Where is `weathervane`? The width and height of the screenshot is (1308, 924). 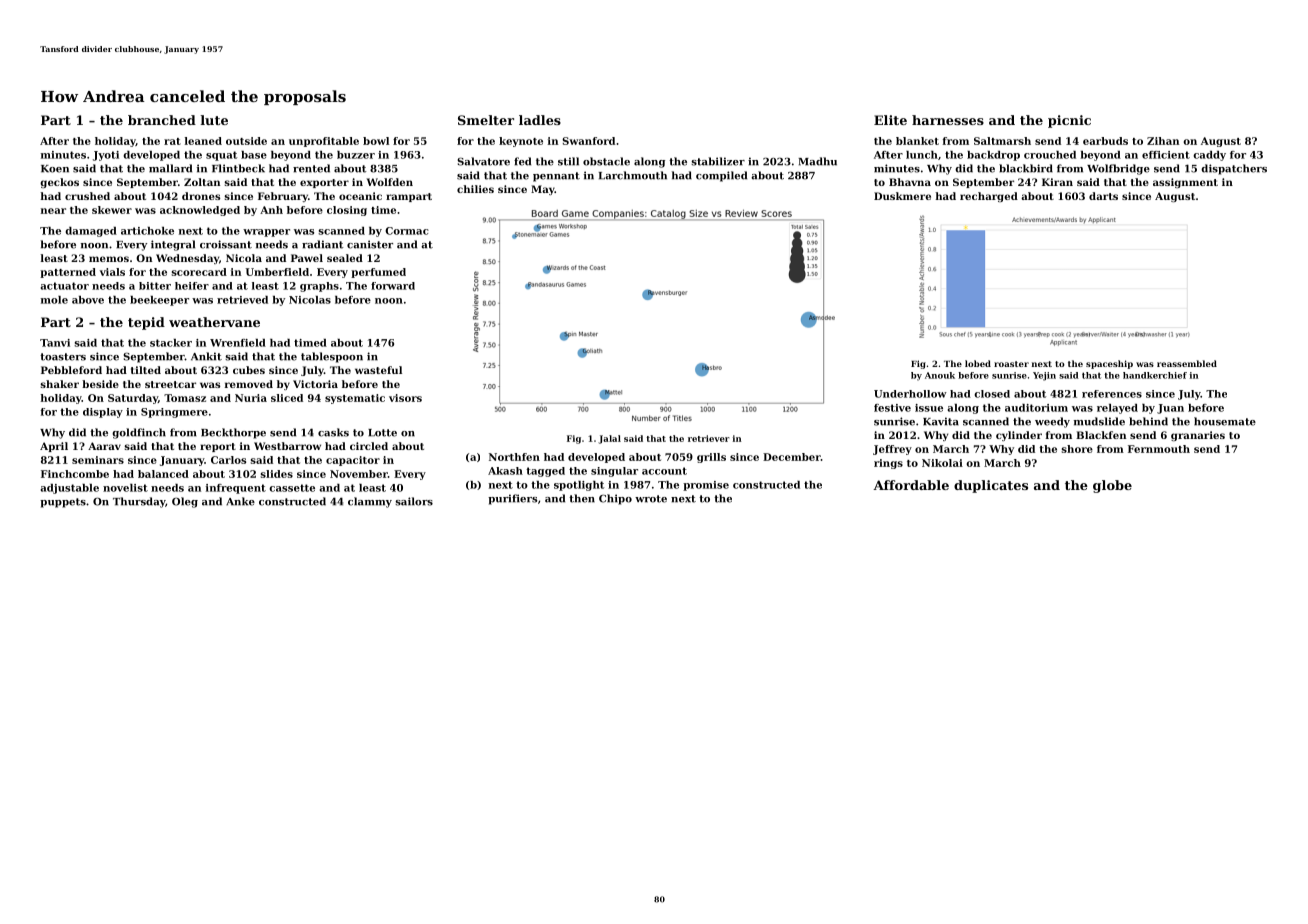 weathervane is located at coordinates (214, 322).
